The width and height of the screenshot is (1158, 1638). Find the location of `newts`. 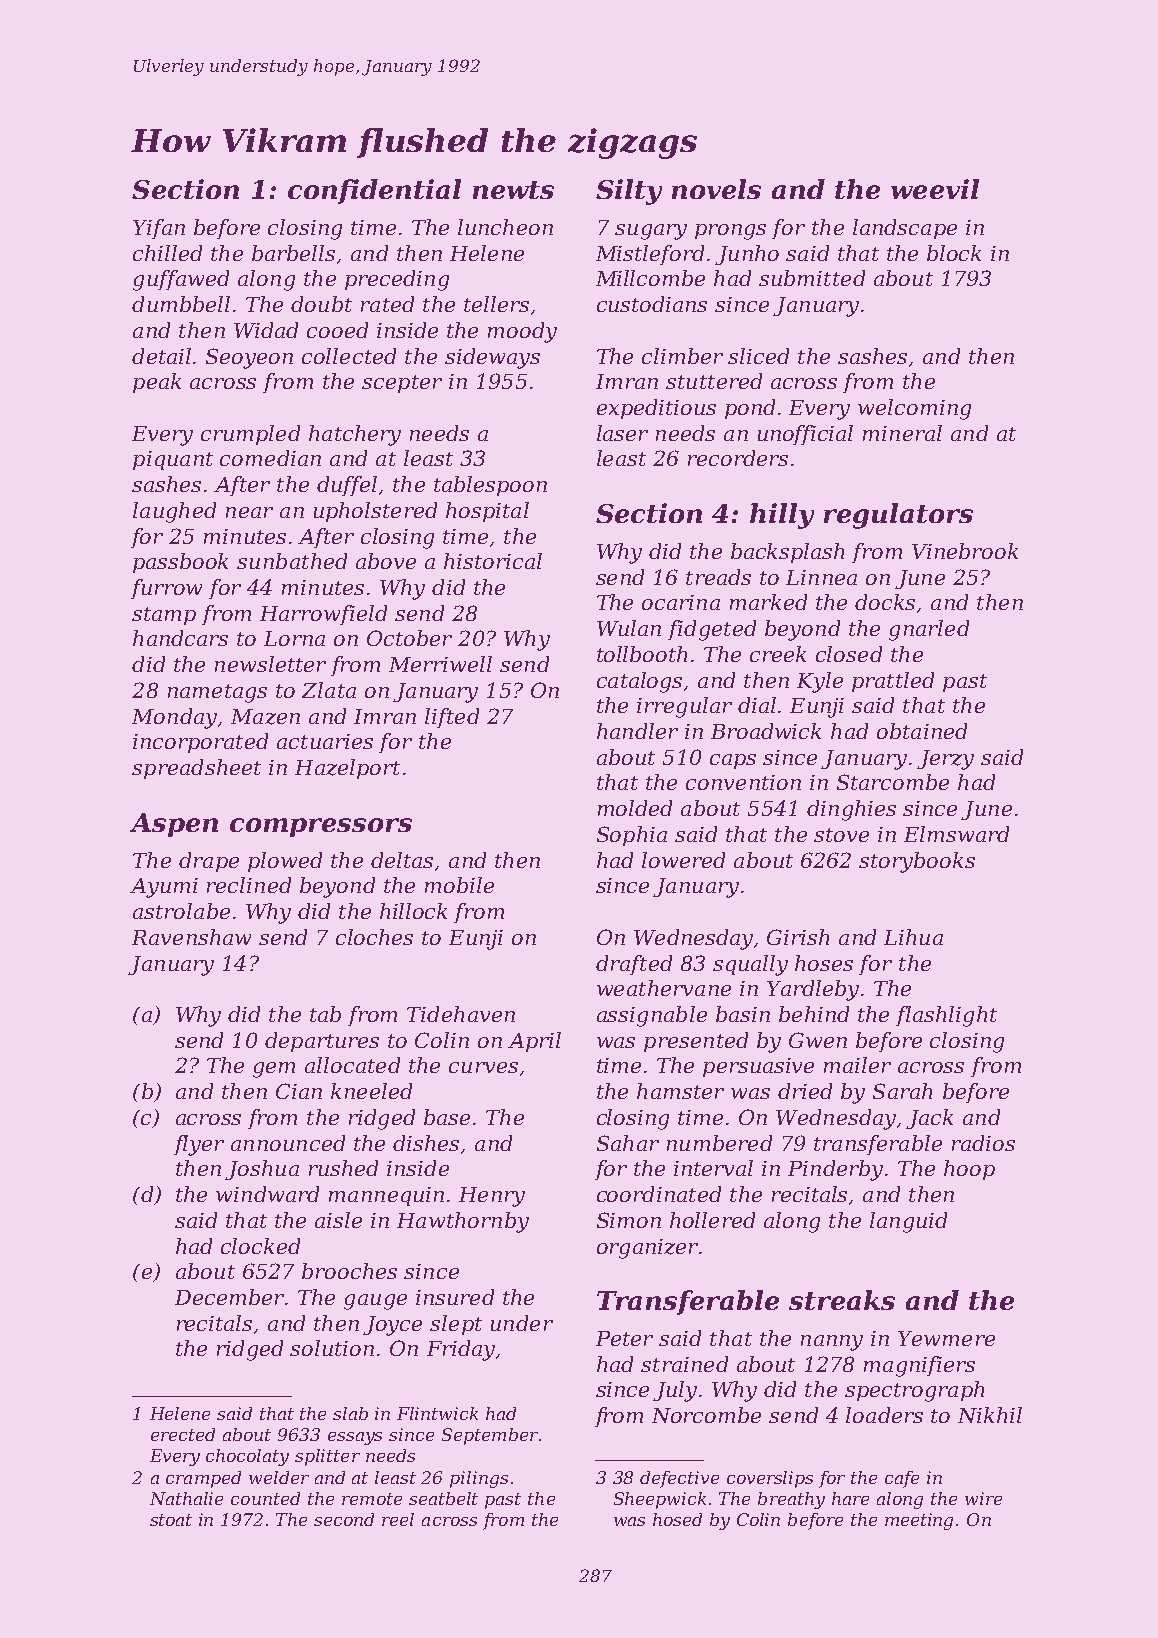

newts is located at coordinates (513, 190).
